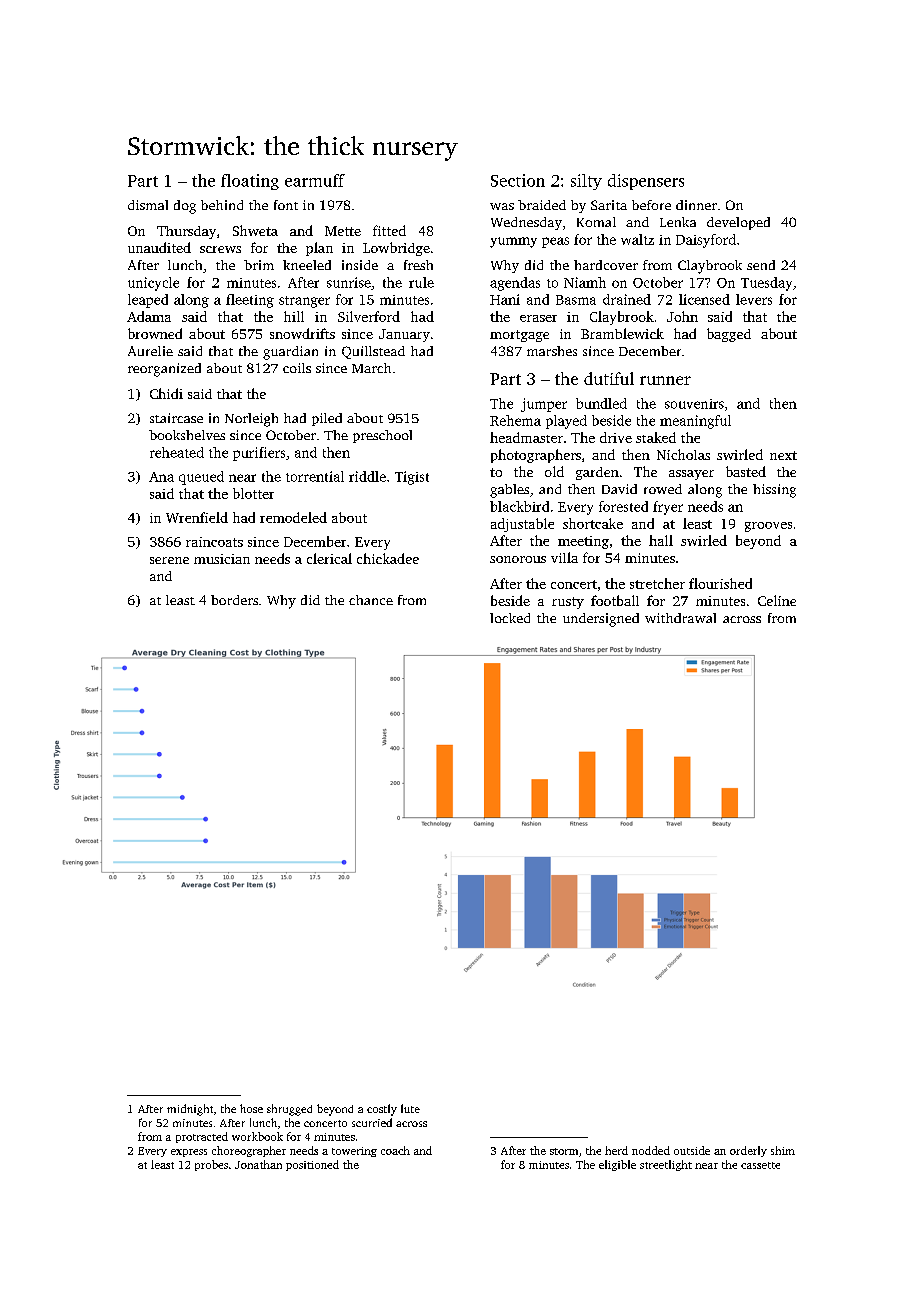  What do you see at coordinates (251, 1108) in the image?
I see `hose` at bounding box center [251, 1108].
